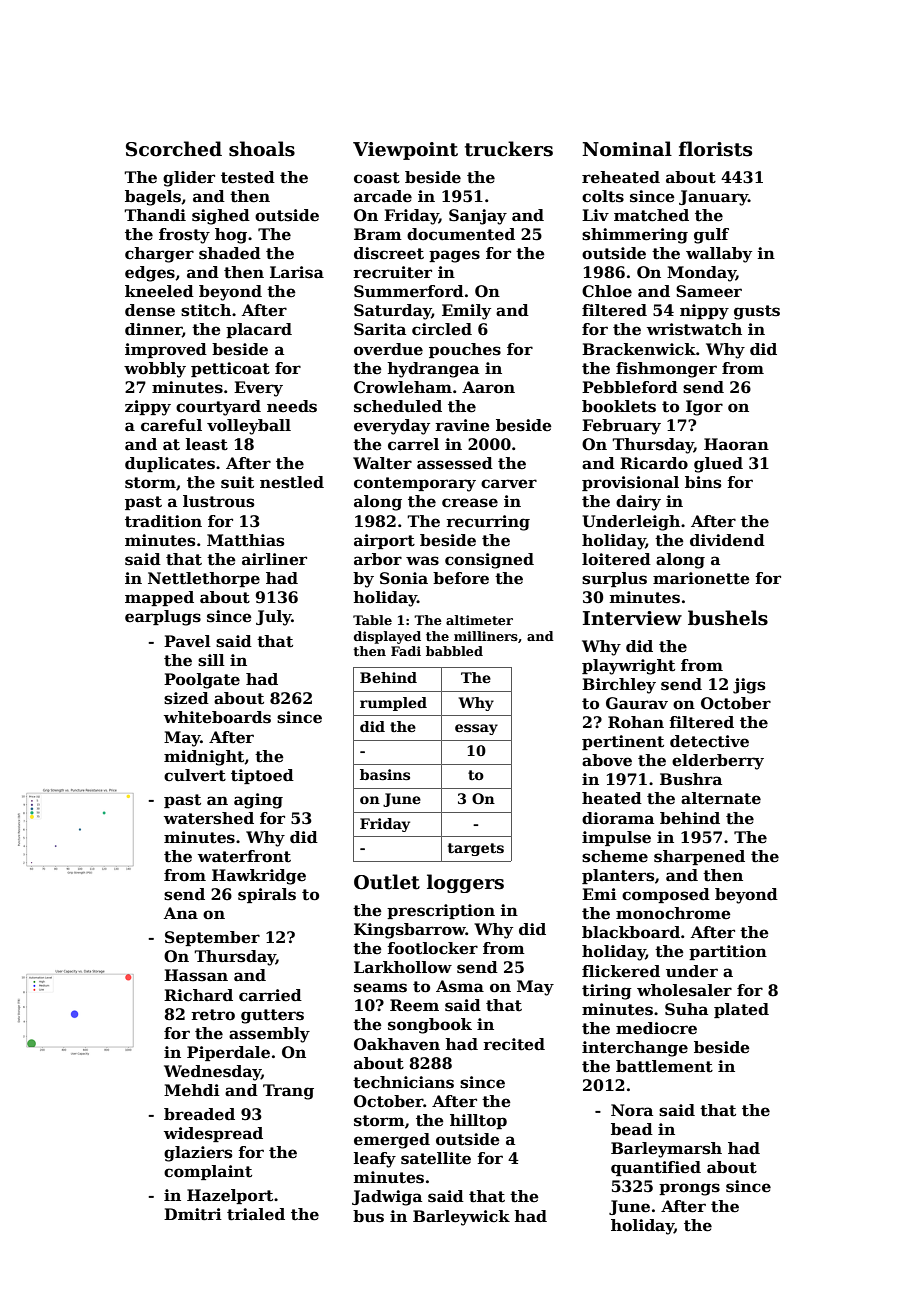 Image resolution: width=908 pixels, height=1316 pixels. I want to click on Viewpoint, so click(405, 151).
